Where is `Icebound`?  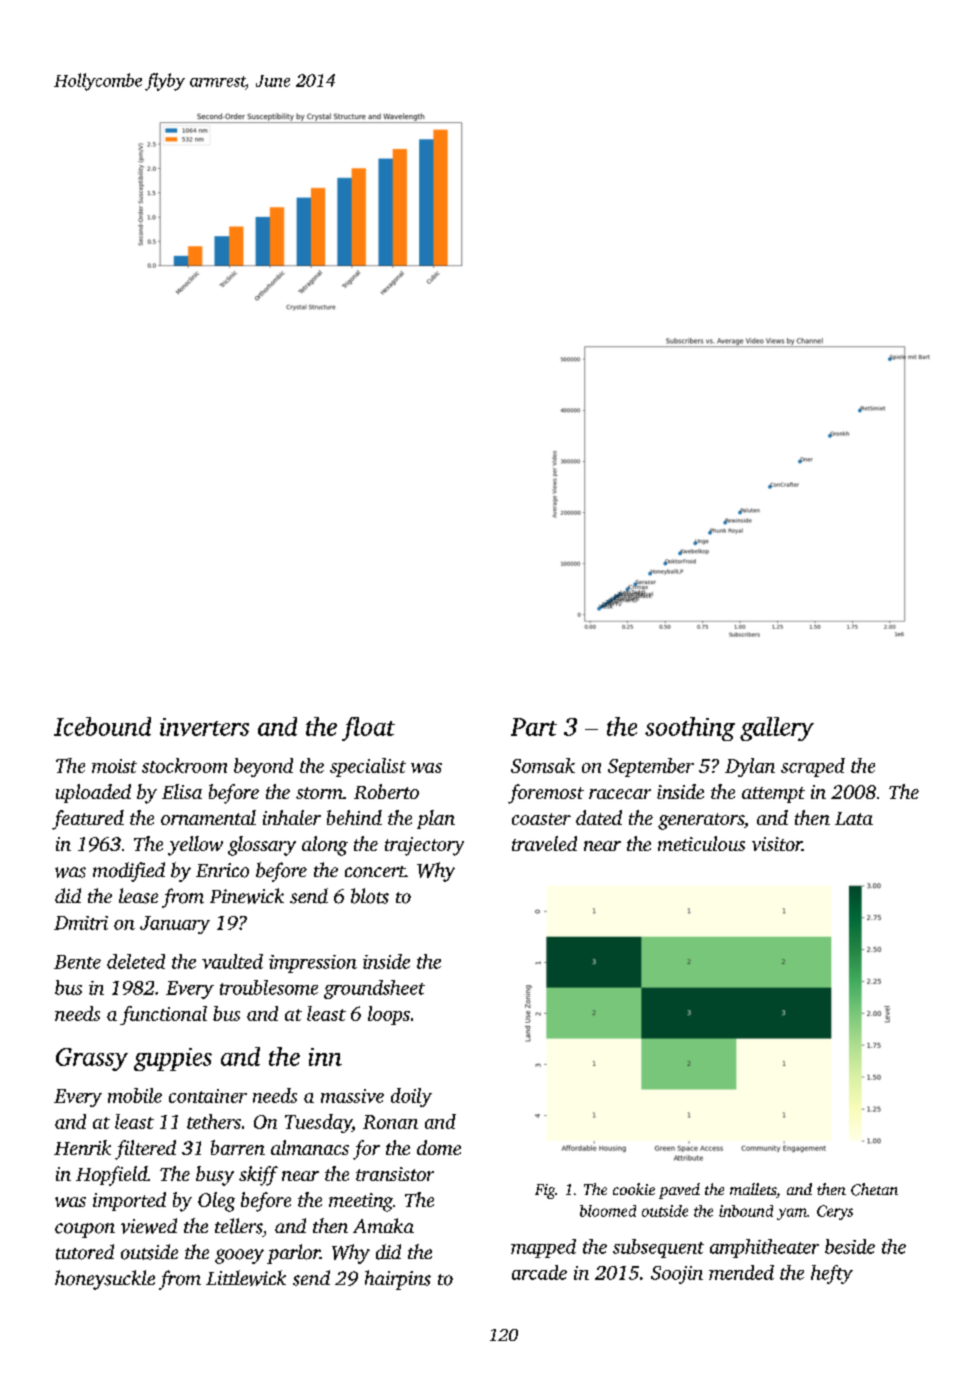 Icebound is located at coordinates (102, 726).
